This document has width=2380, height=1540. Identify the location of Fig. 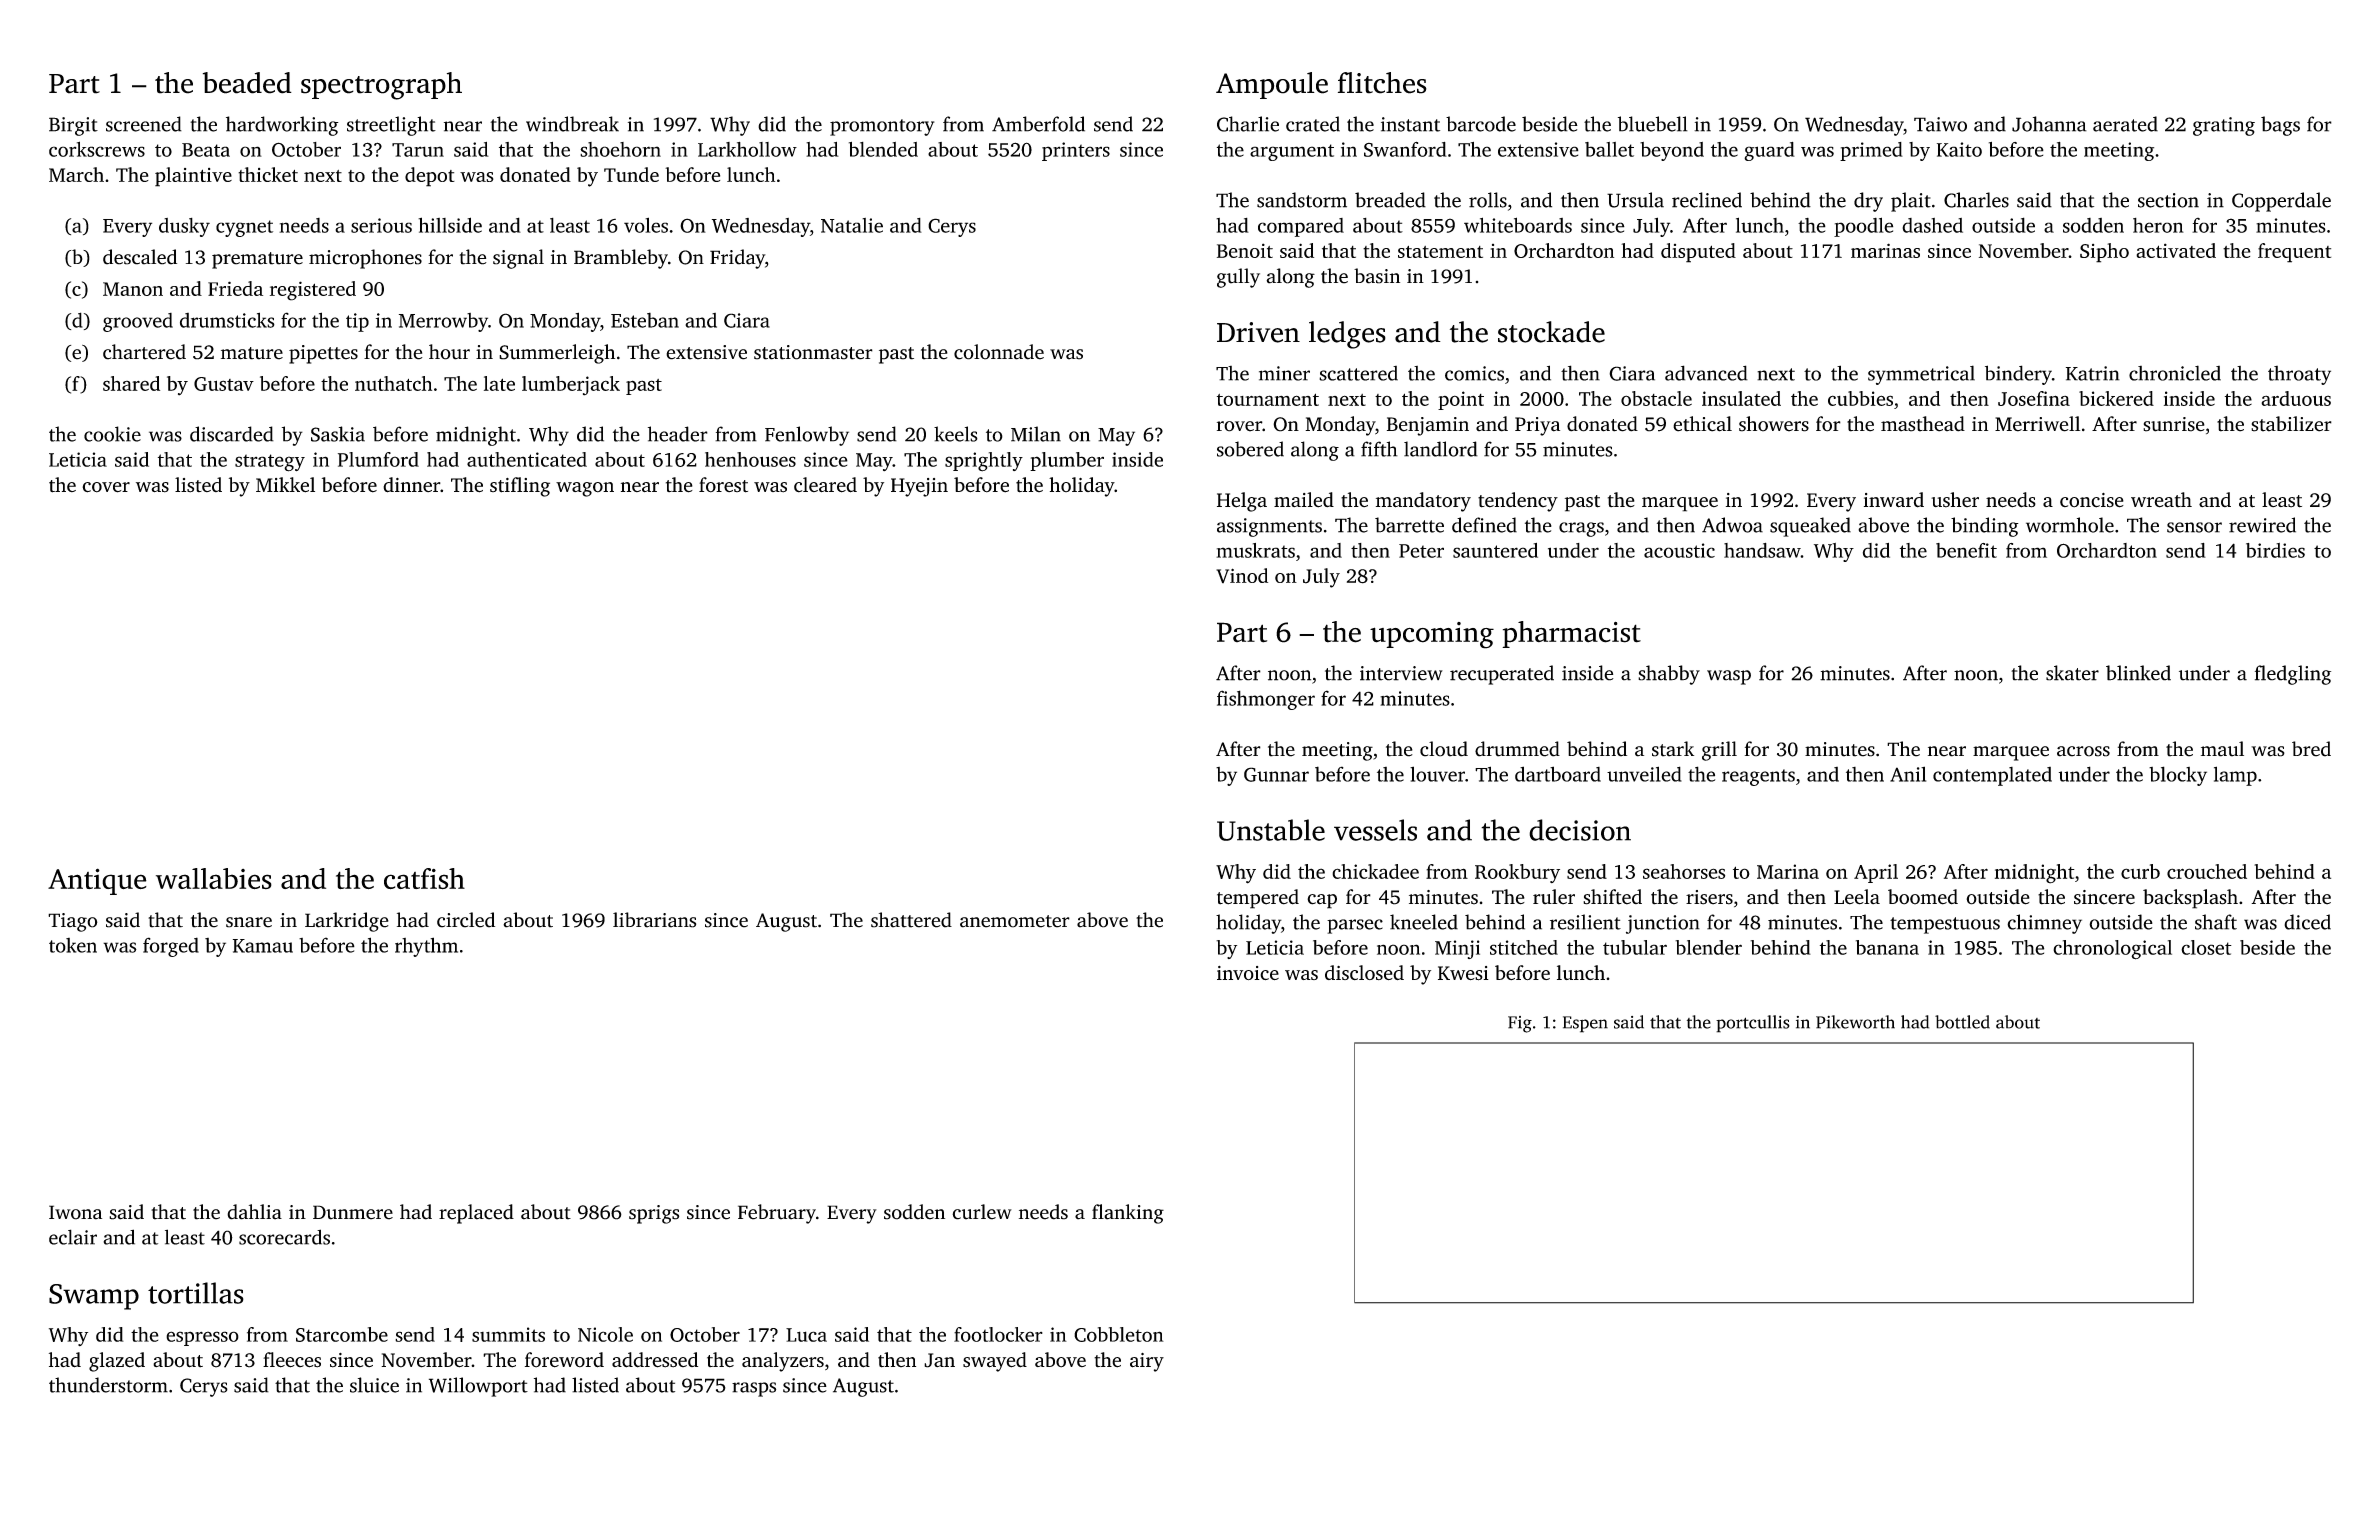
(1520, 1024).
